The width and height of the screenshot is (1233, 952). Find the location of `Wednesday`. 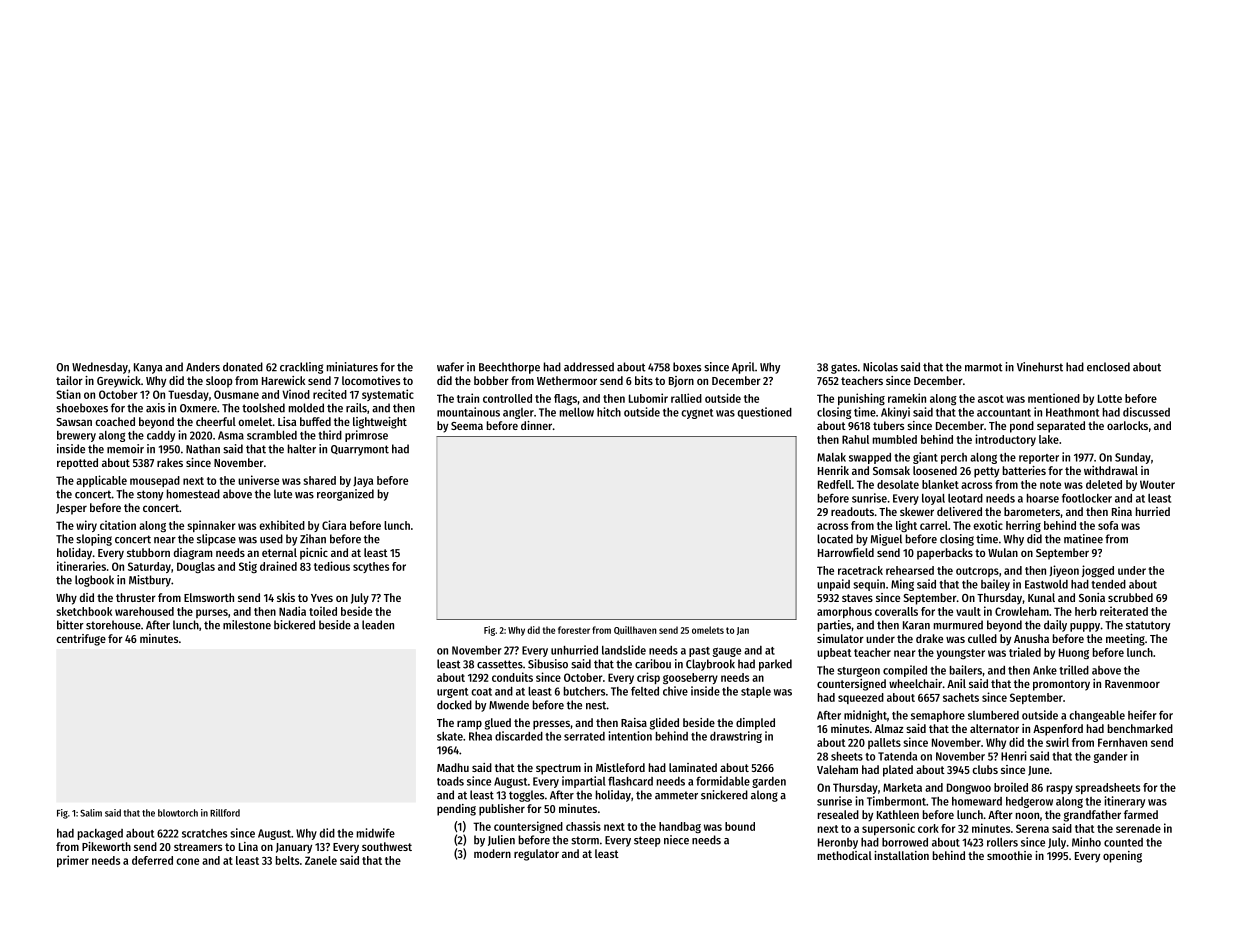

Wednesday is located at coordinates (100, 368).
